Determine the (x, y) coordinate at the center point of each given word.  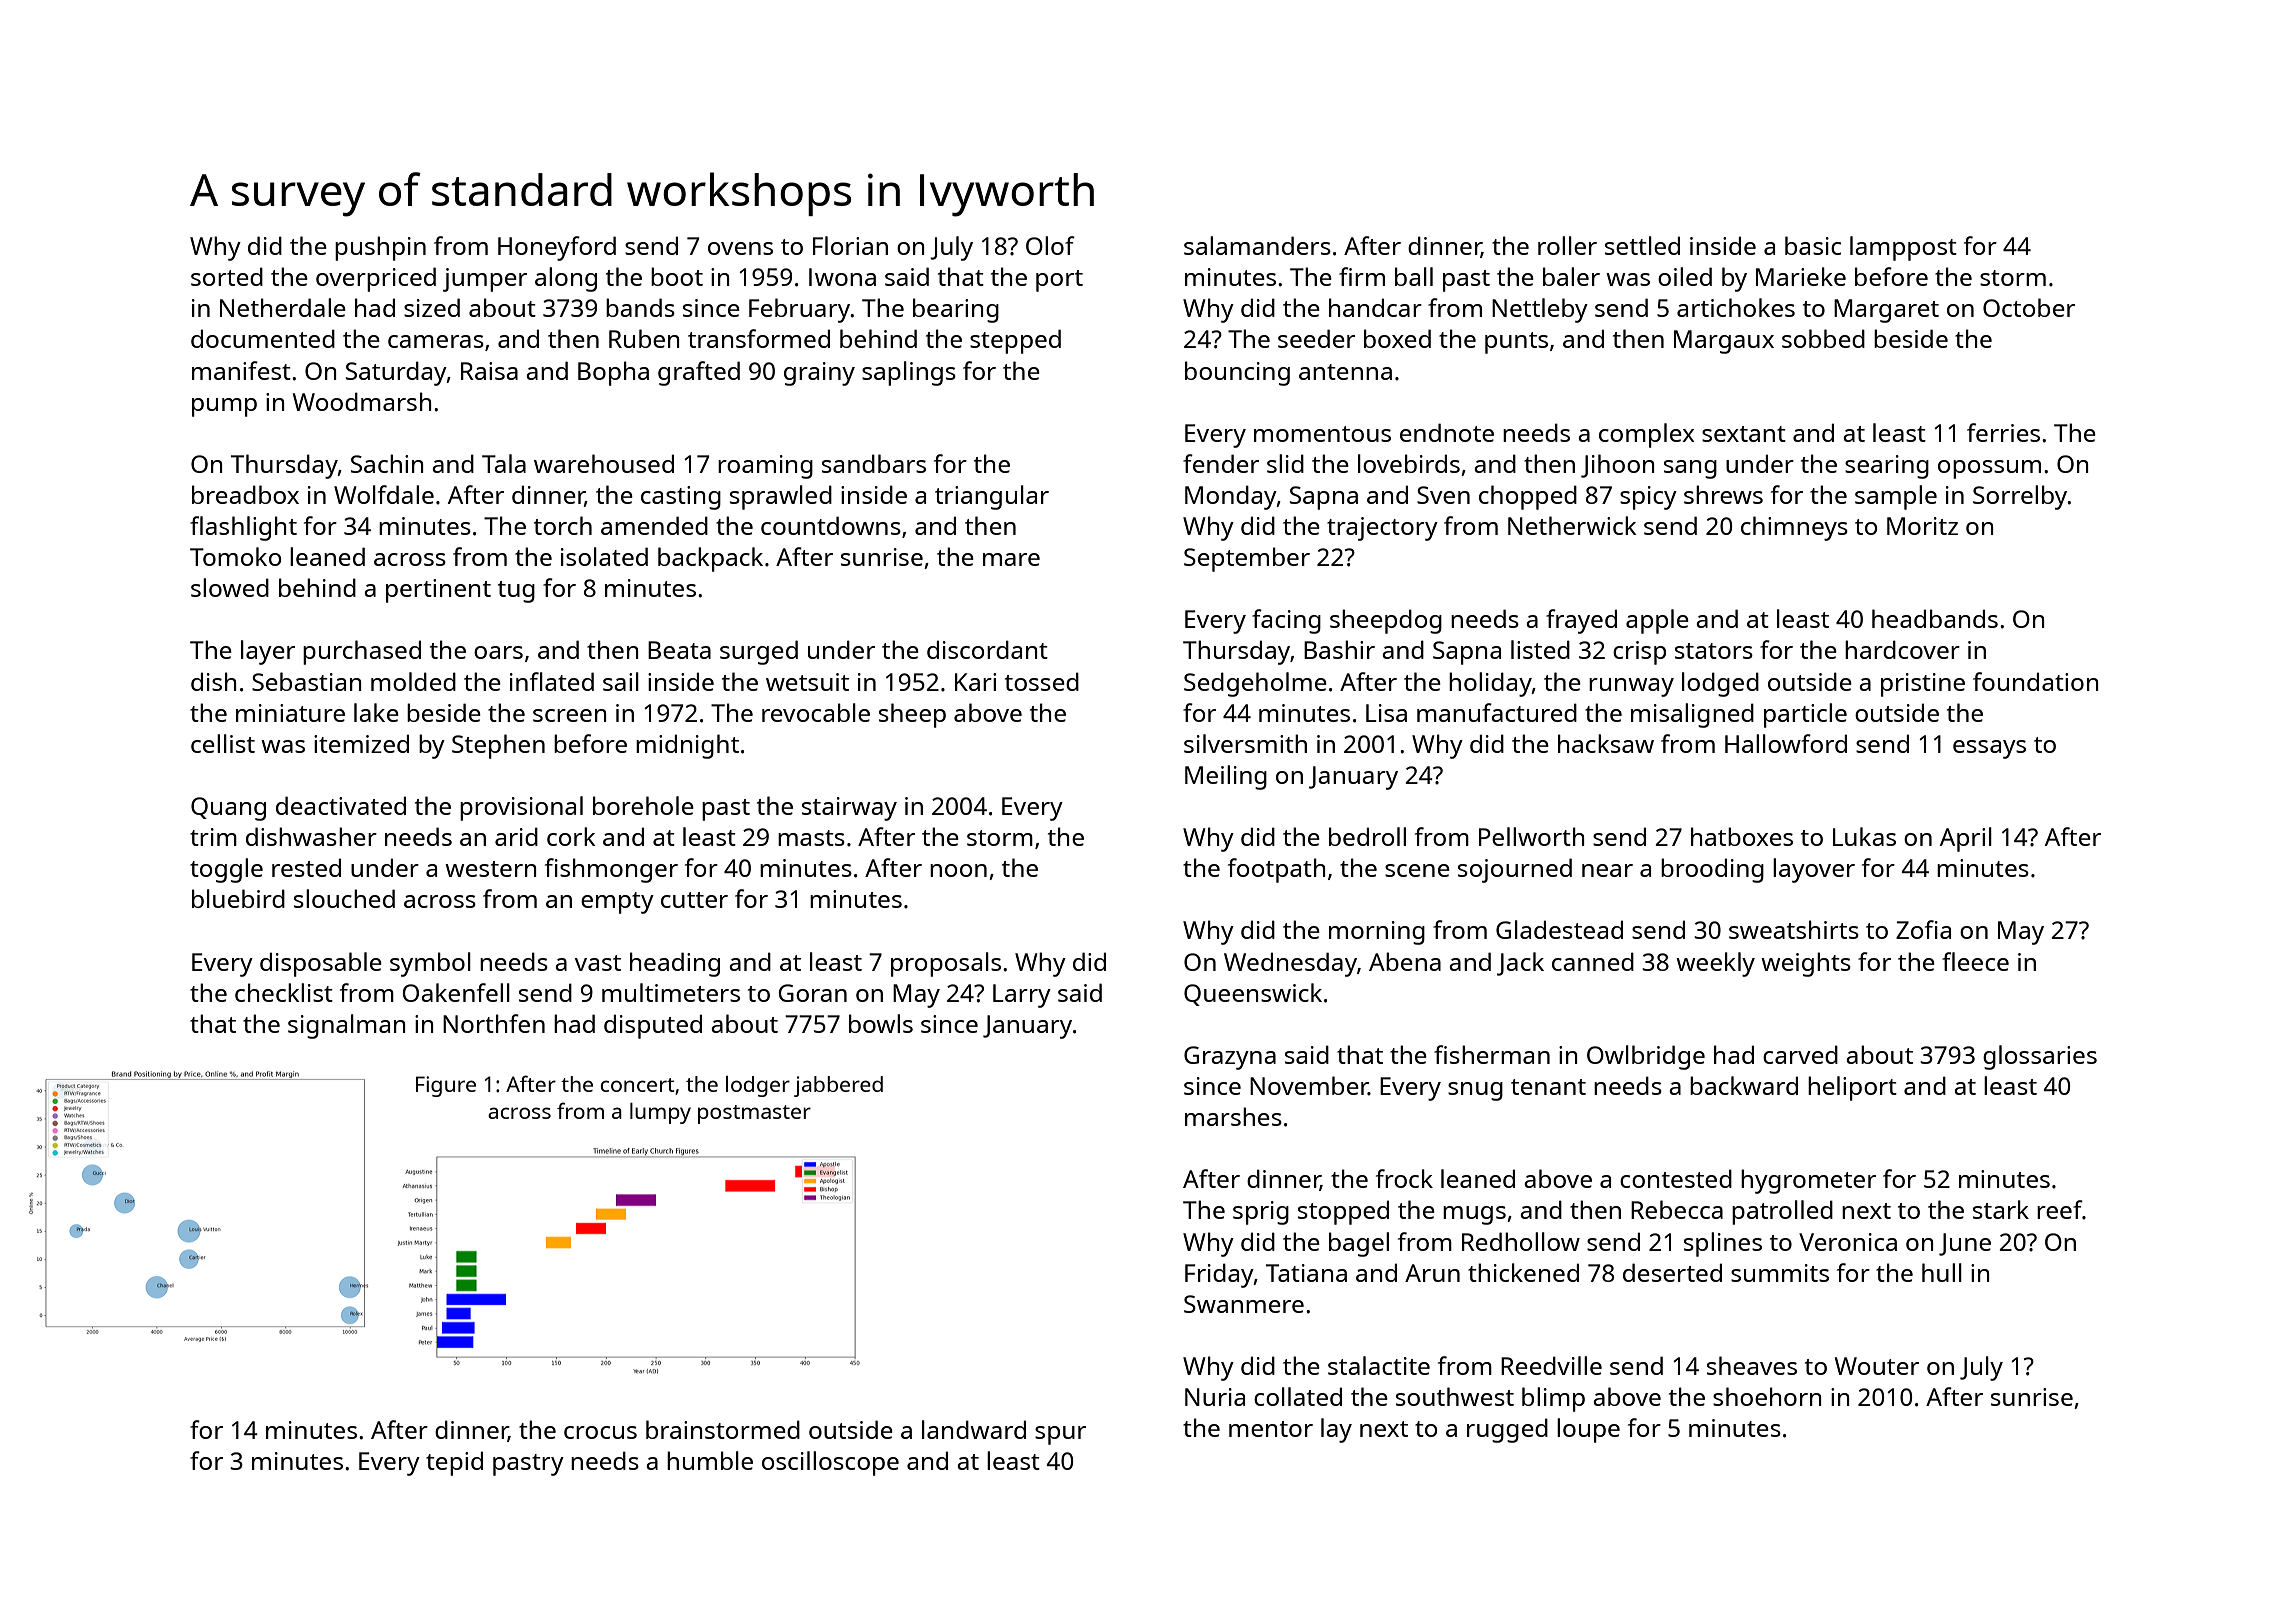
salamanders (1257, 245)
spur (1060, 1435)
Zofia (1923, 929)
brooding (1712, 870)
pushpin (380, 248)
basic (1813, 245)
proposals (946, 964)
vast (598, 963)
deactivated (341, 805)
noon (958, 870)
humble (710, 1460)
